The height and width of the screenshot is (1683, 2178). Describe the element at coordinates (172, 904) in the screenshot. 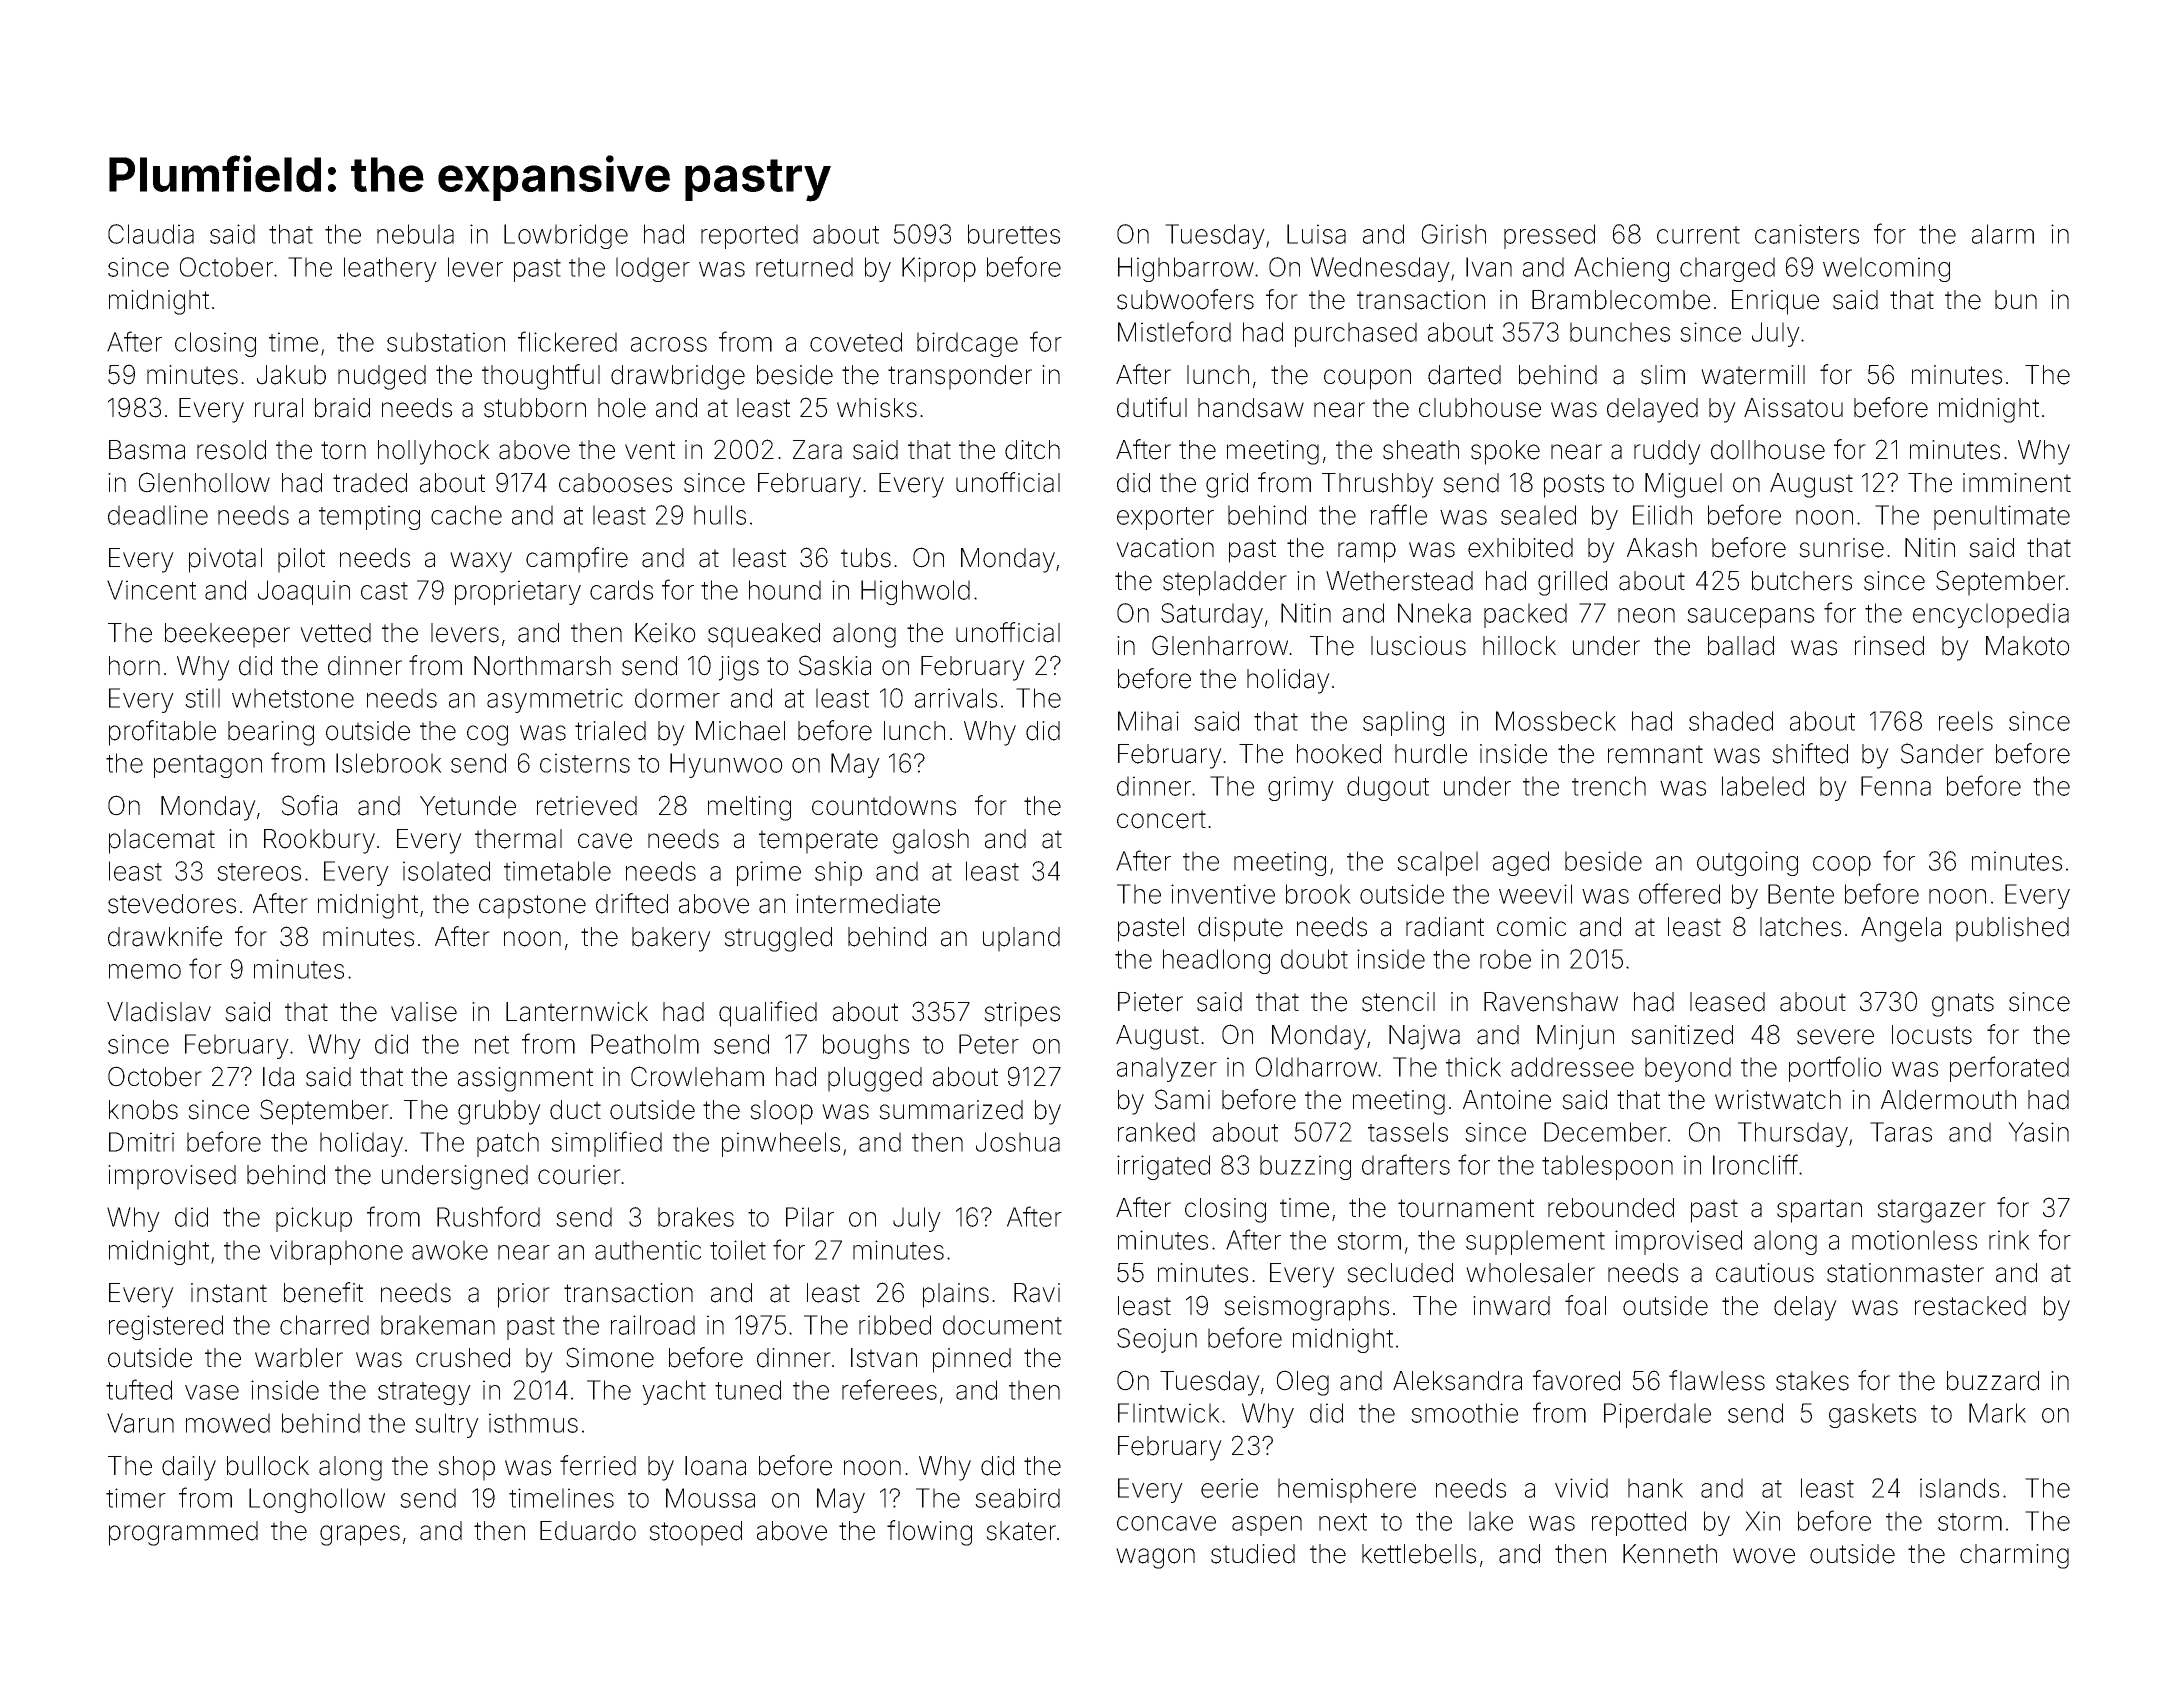

I see `stevedores` at that location.
